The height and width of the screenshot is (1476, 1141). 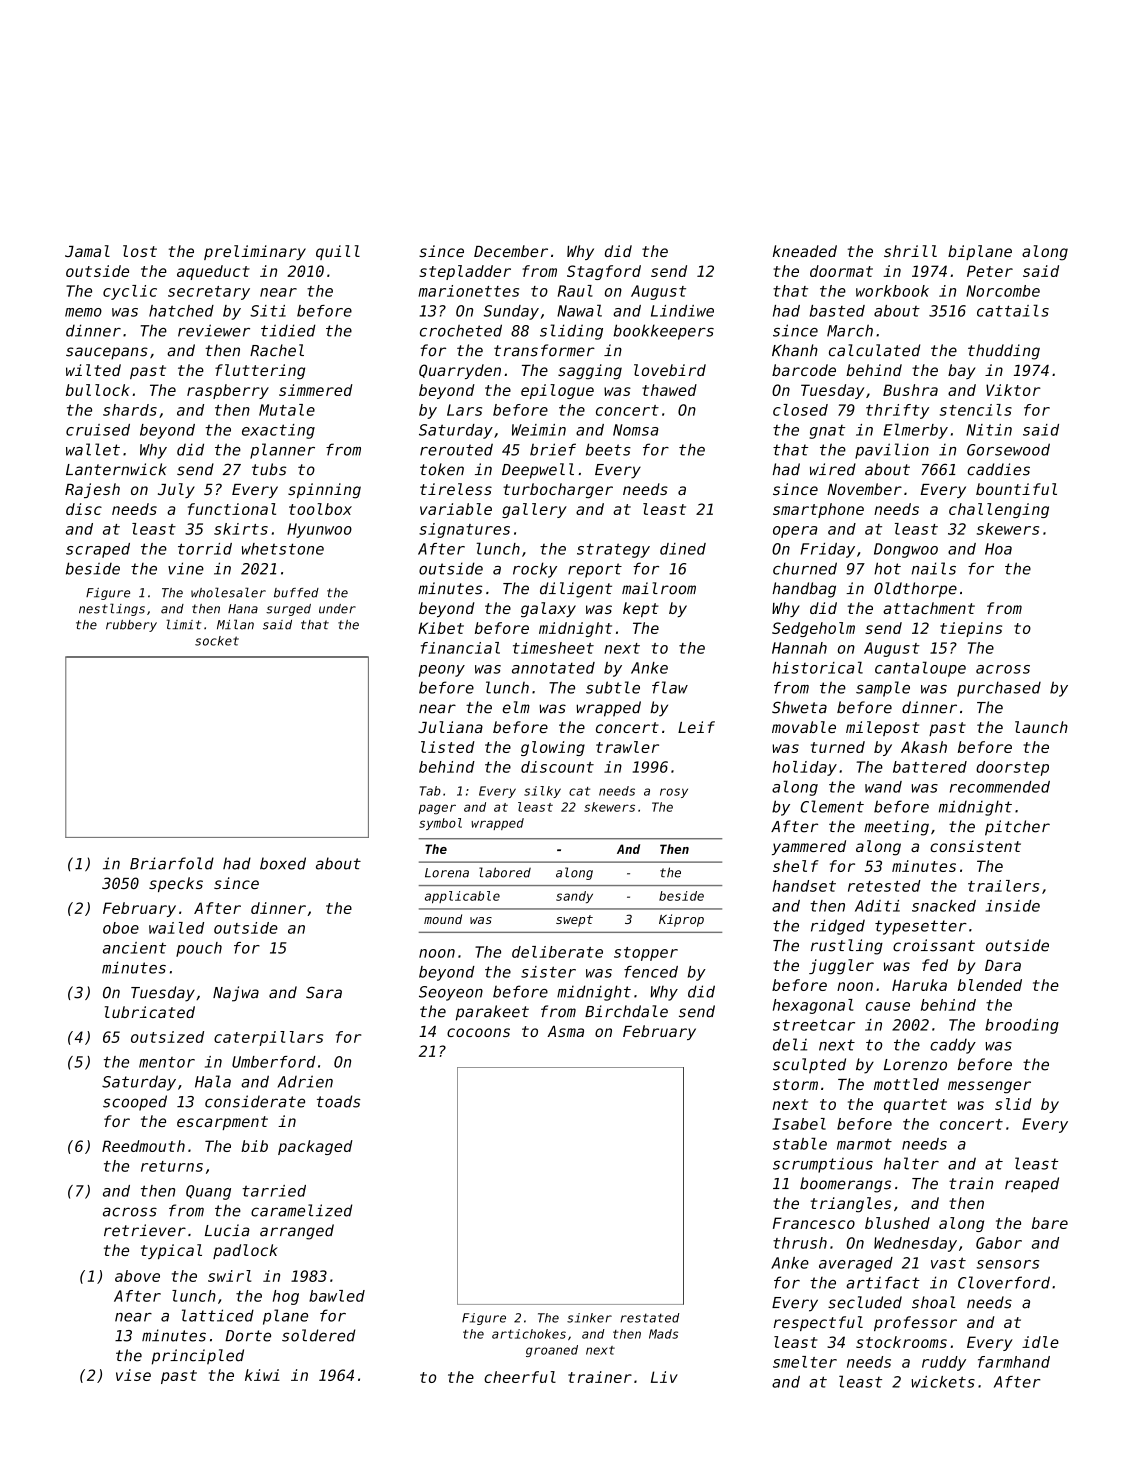 I want to click on retriever, so click(x=145, y=1230).
